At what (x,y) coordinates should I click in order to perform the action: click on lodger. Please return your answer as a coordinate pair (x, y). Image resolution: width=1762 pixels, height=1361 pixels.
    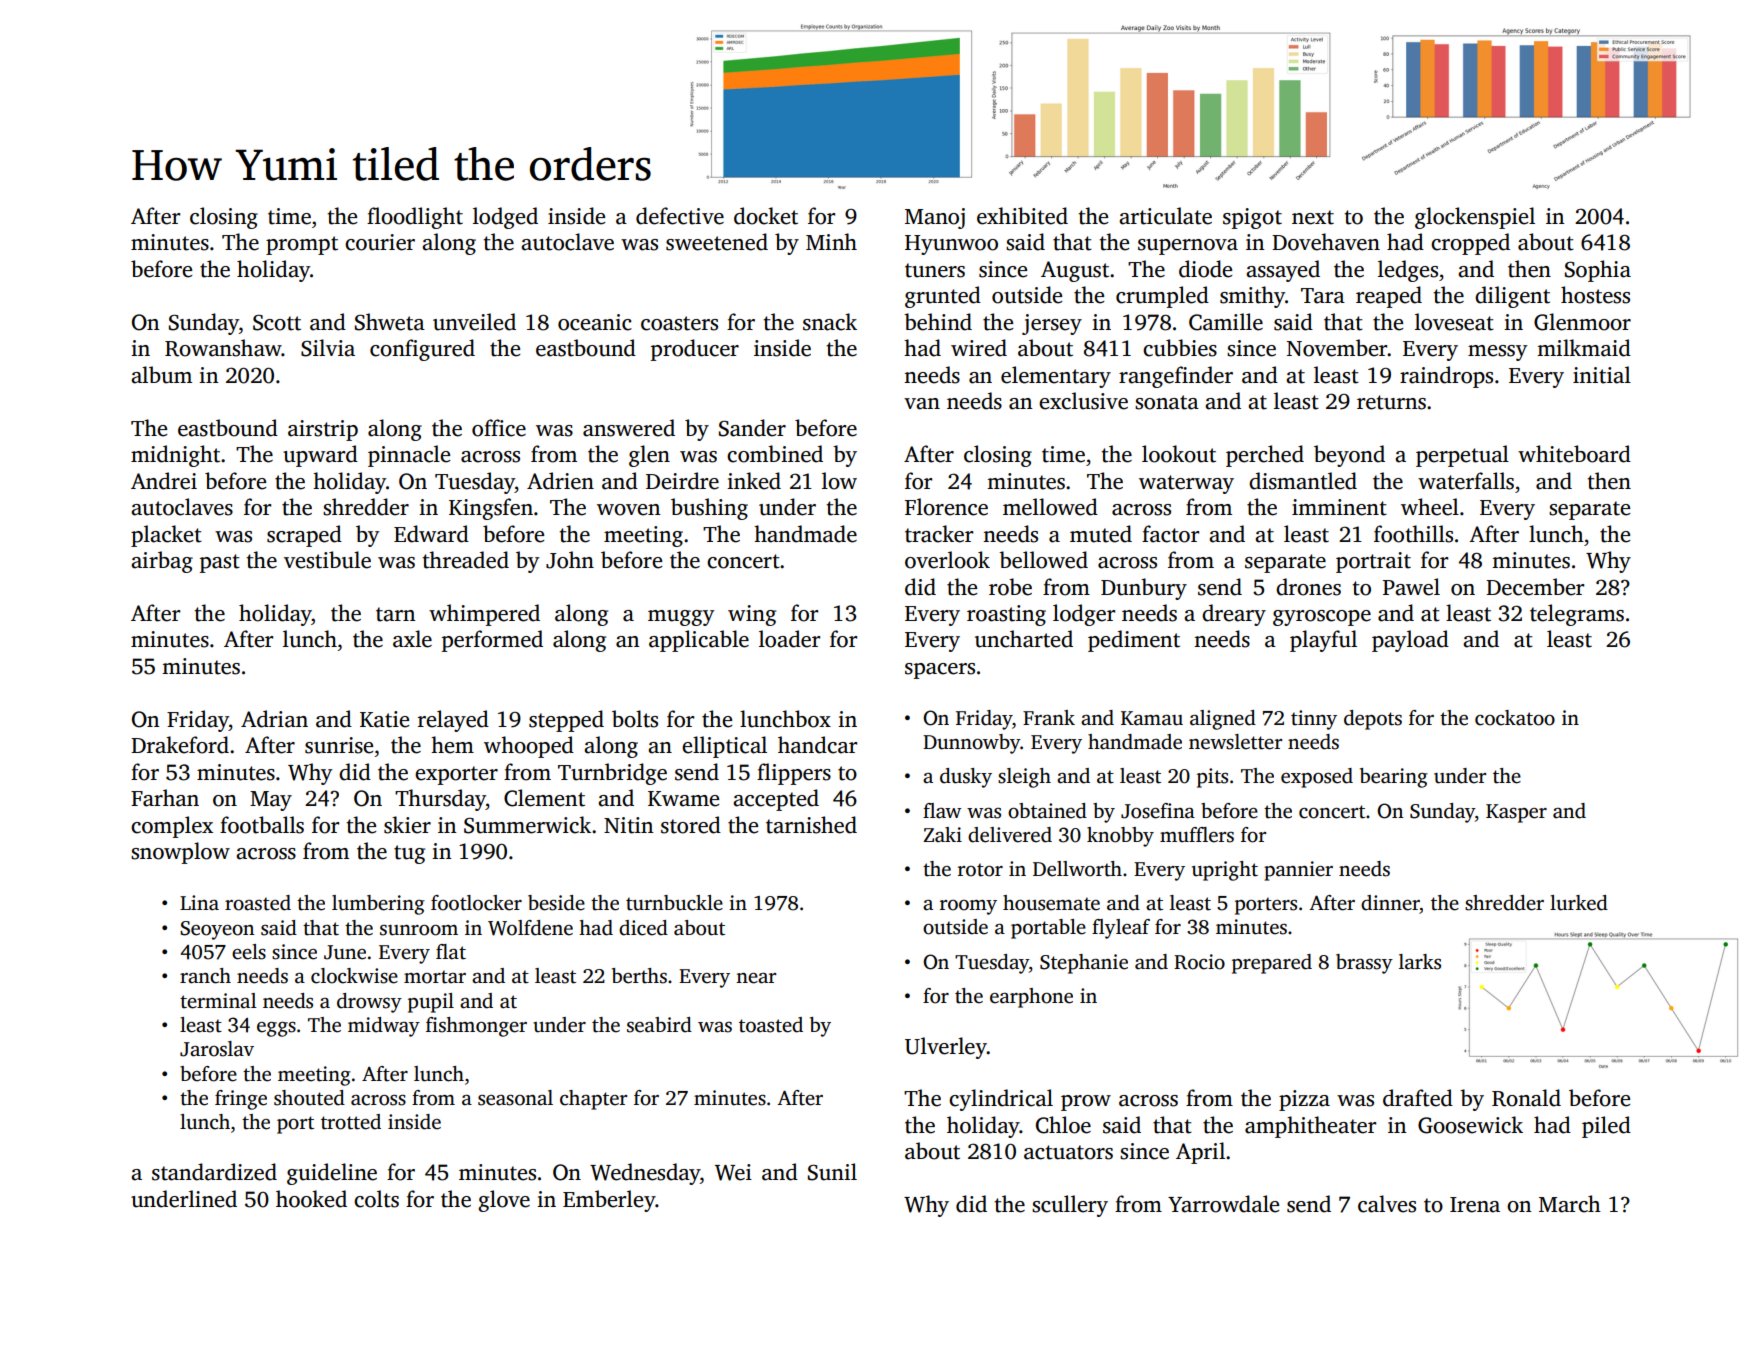
    Looking at the image, I should click on (1084, 615).
